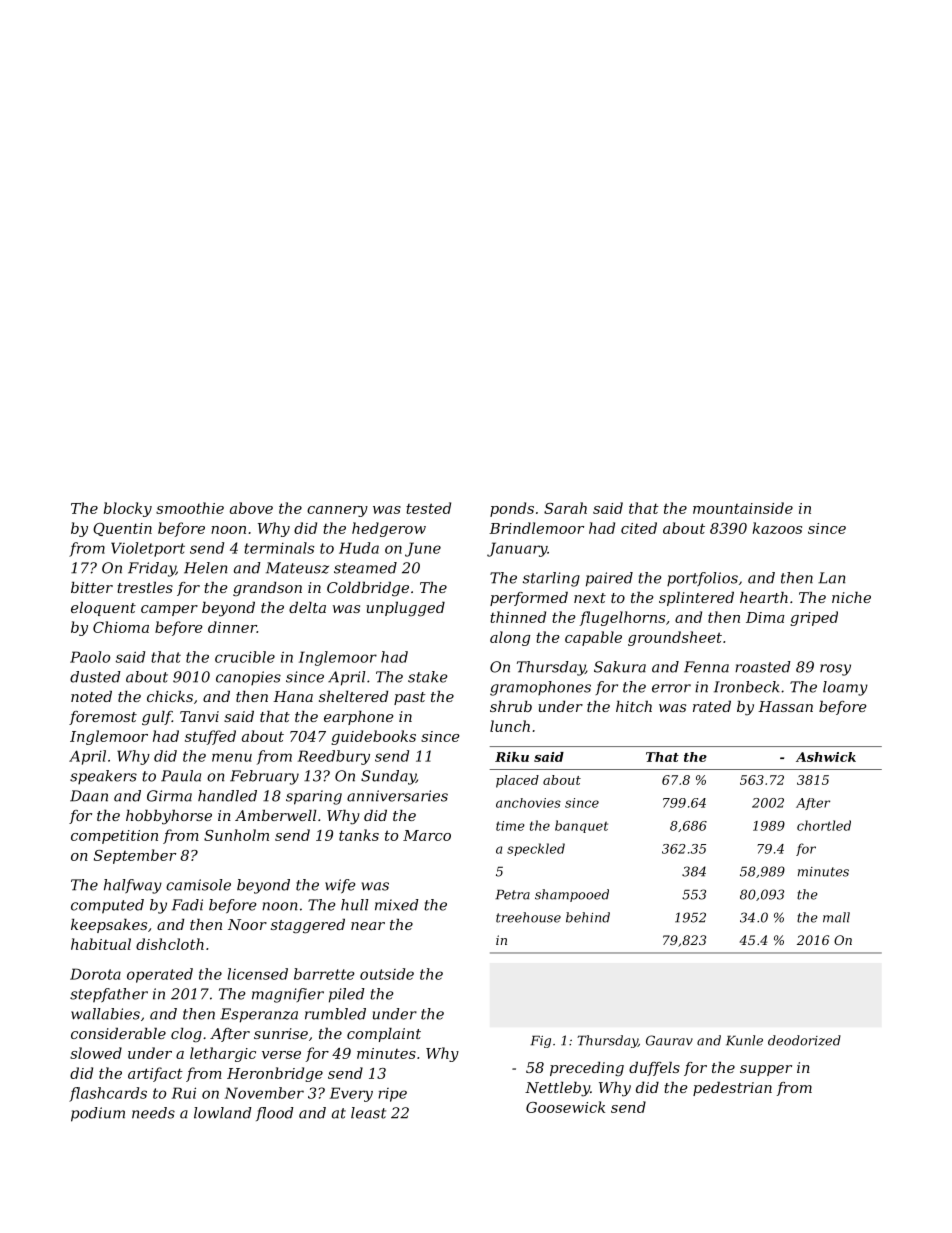  Describe the element at coordinates (743, 508) in the document. I see `mountainside` at that location.
